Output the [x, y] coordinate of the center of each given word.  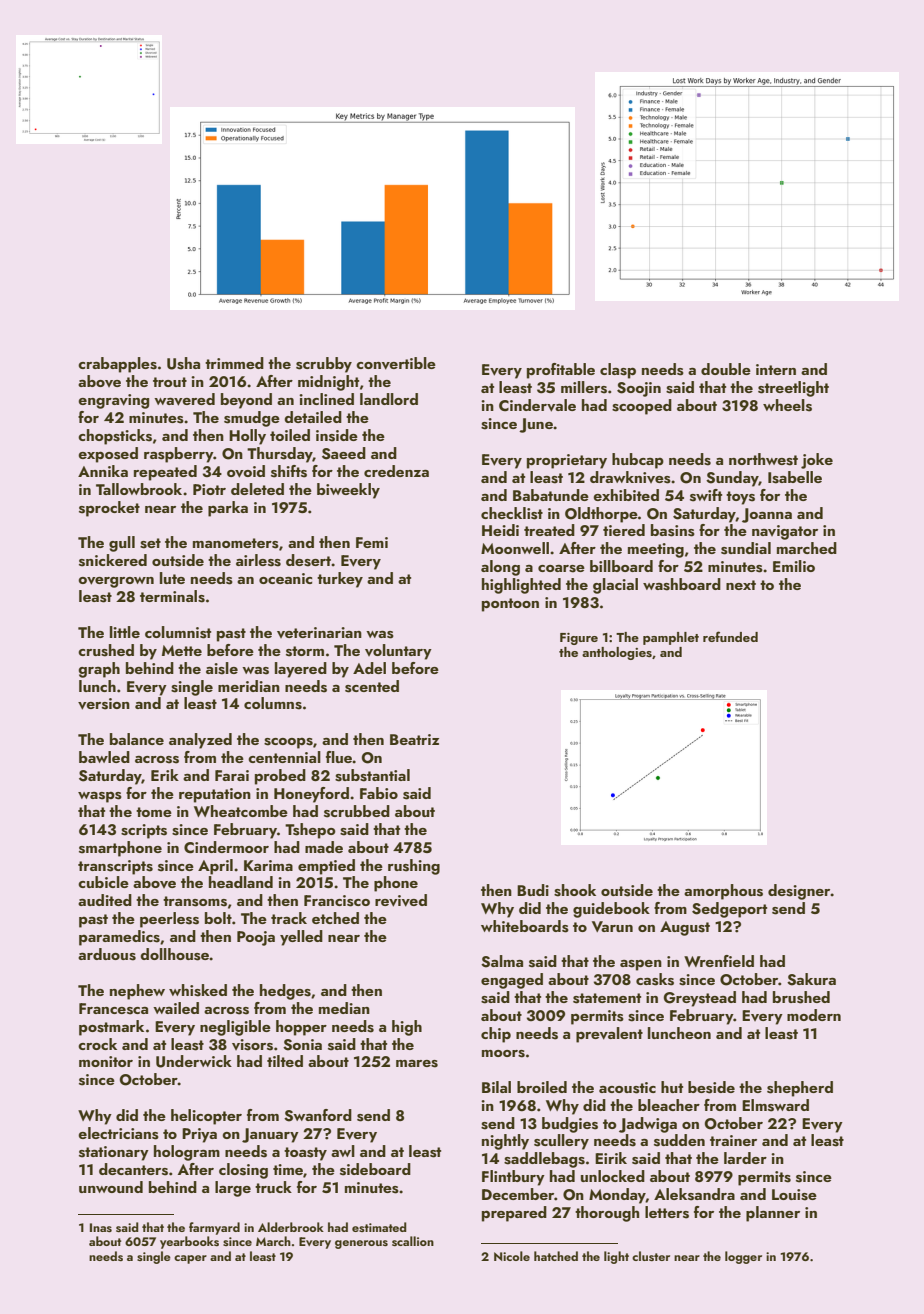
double [726, 369]
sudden [679, 1140]
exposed [108, 455]
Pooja [256, 938]
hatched [556, 1256]
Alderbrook [291, 1227]
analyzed [200, 741]
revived [401, 900]
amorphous [723, 892]
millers [584, 387]
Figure [579, 639]
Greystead [700, 999]
